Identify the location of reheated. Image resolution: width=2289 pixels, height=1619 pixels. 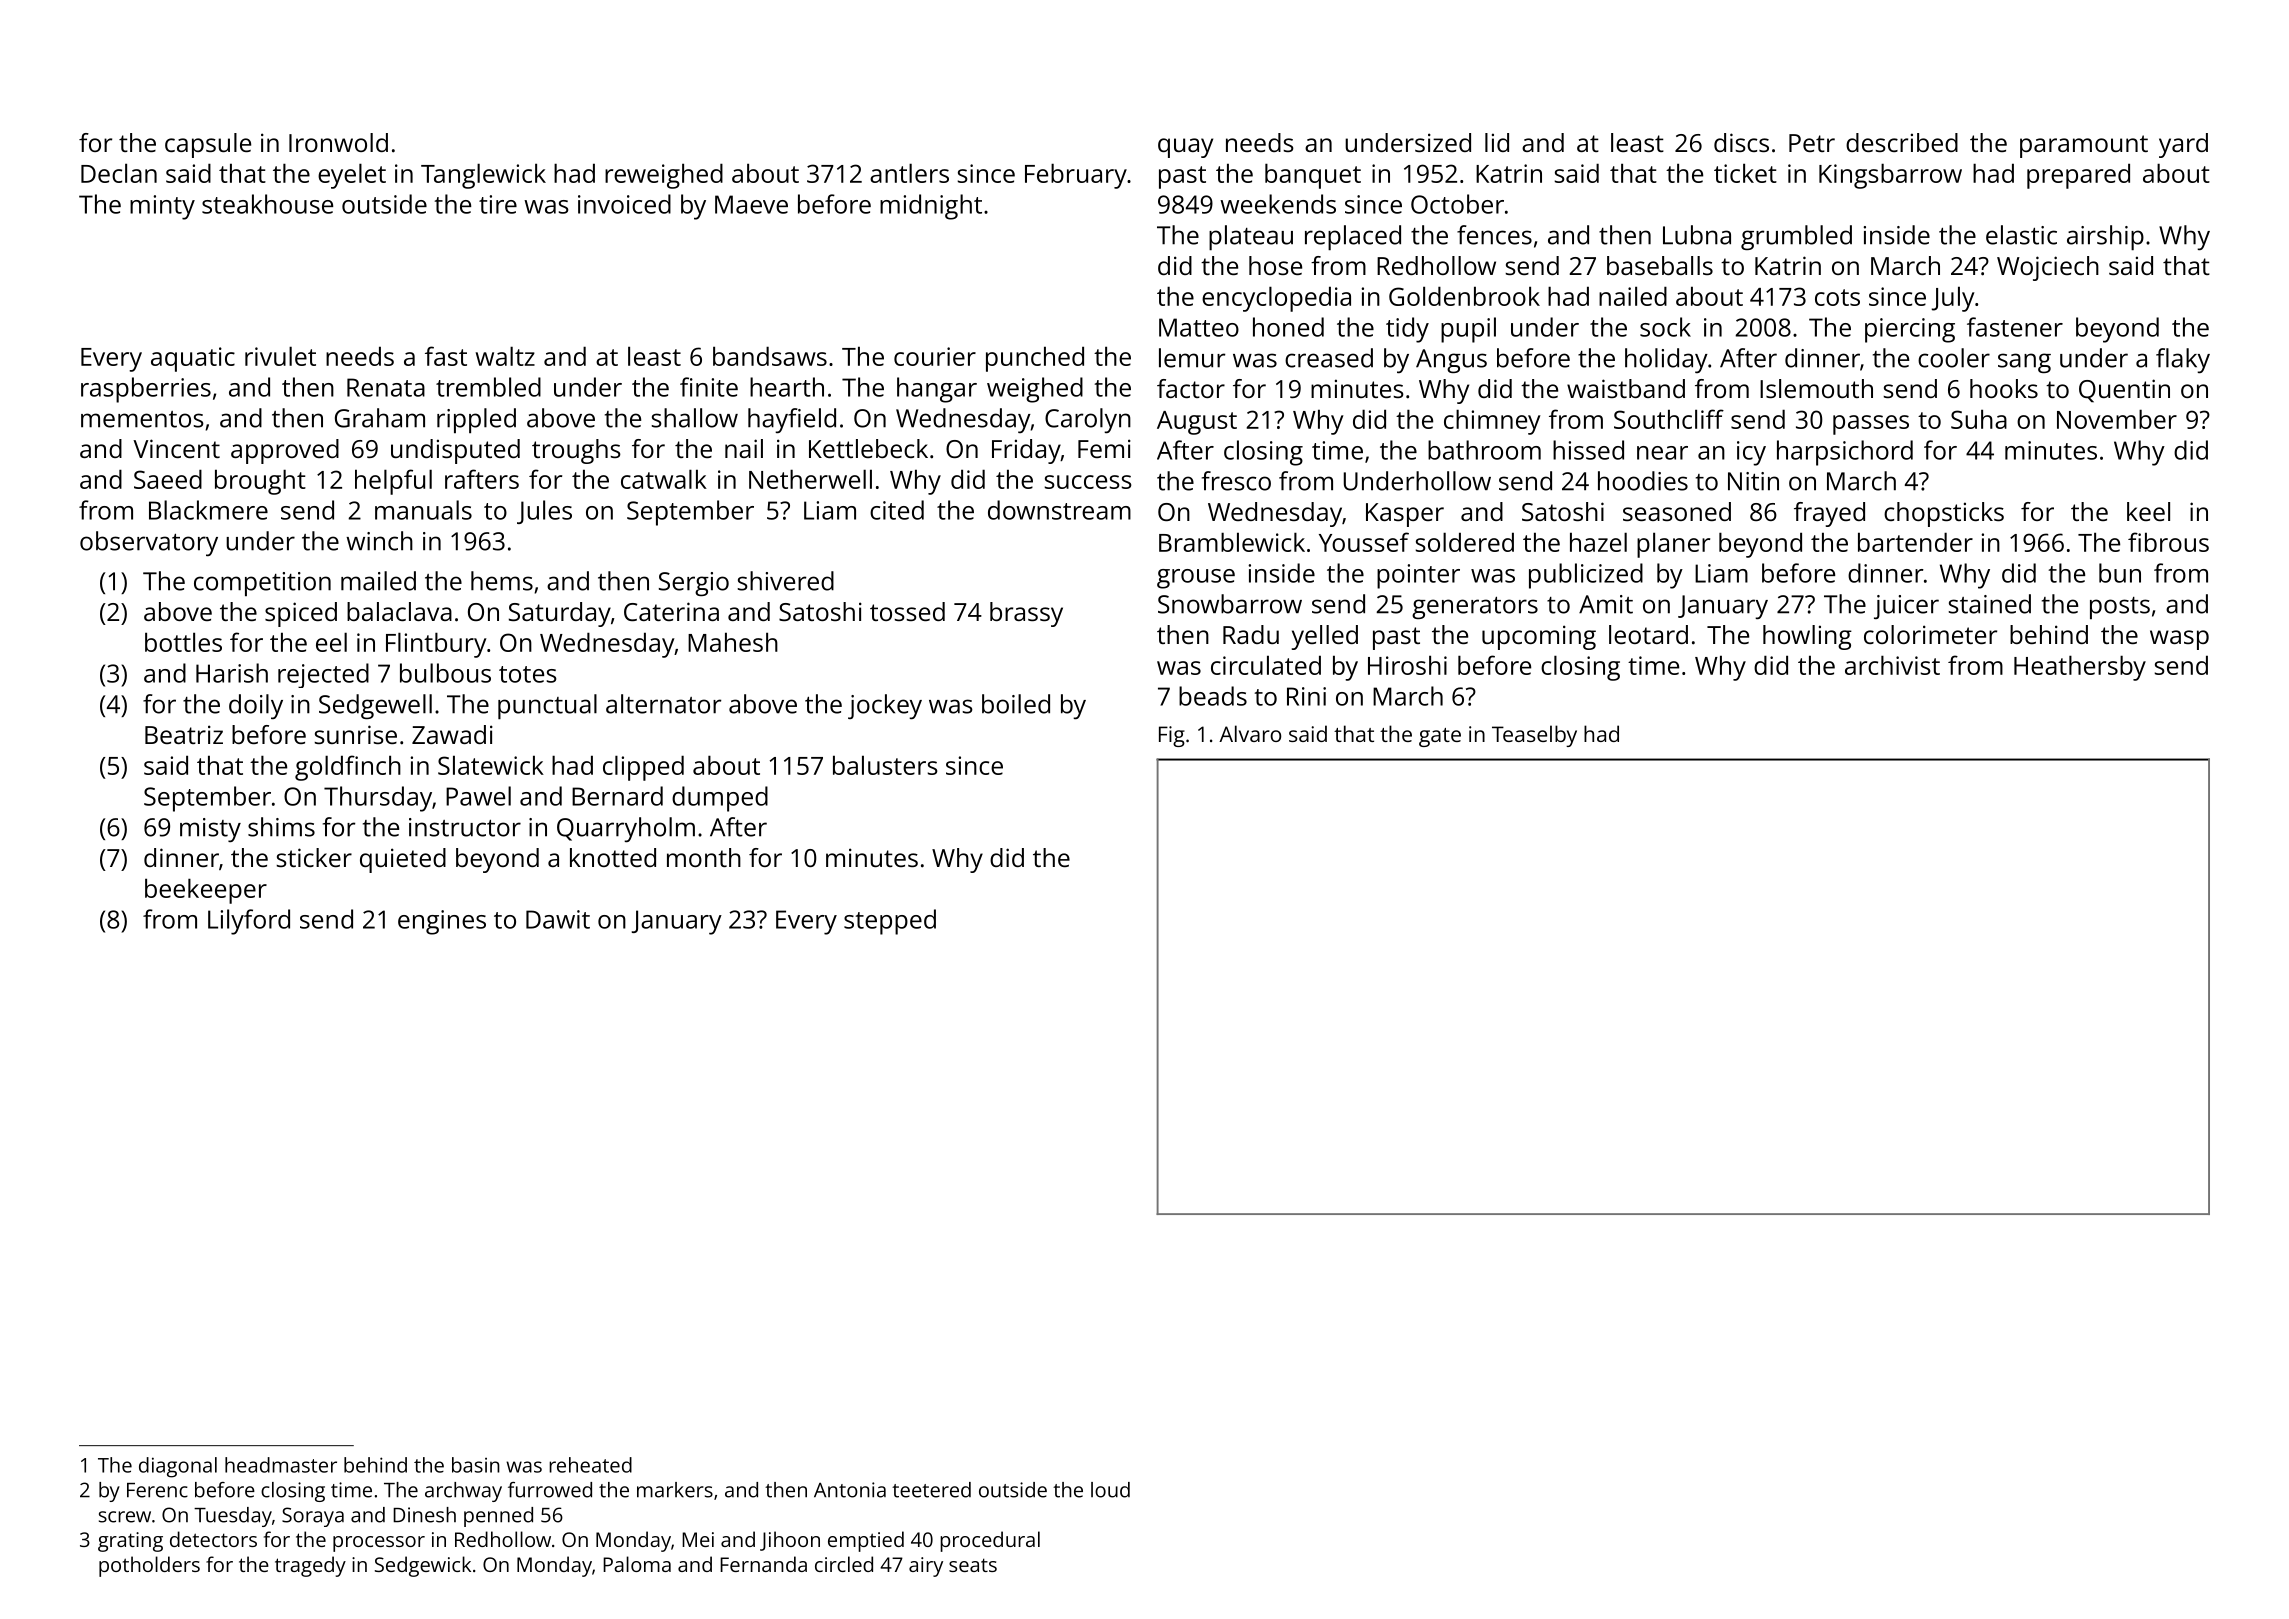
(590, 1465).
